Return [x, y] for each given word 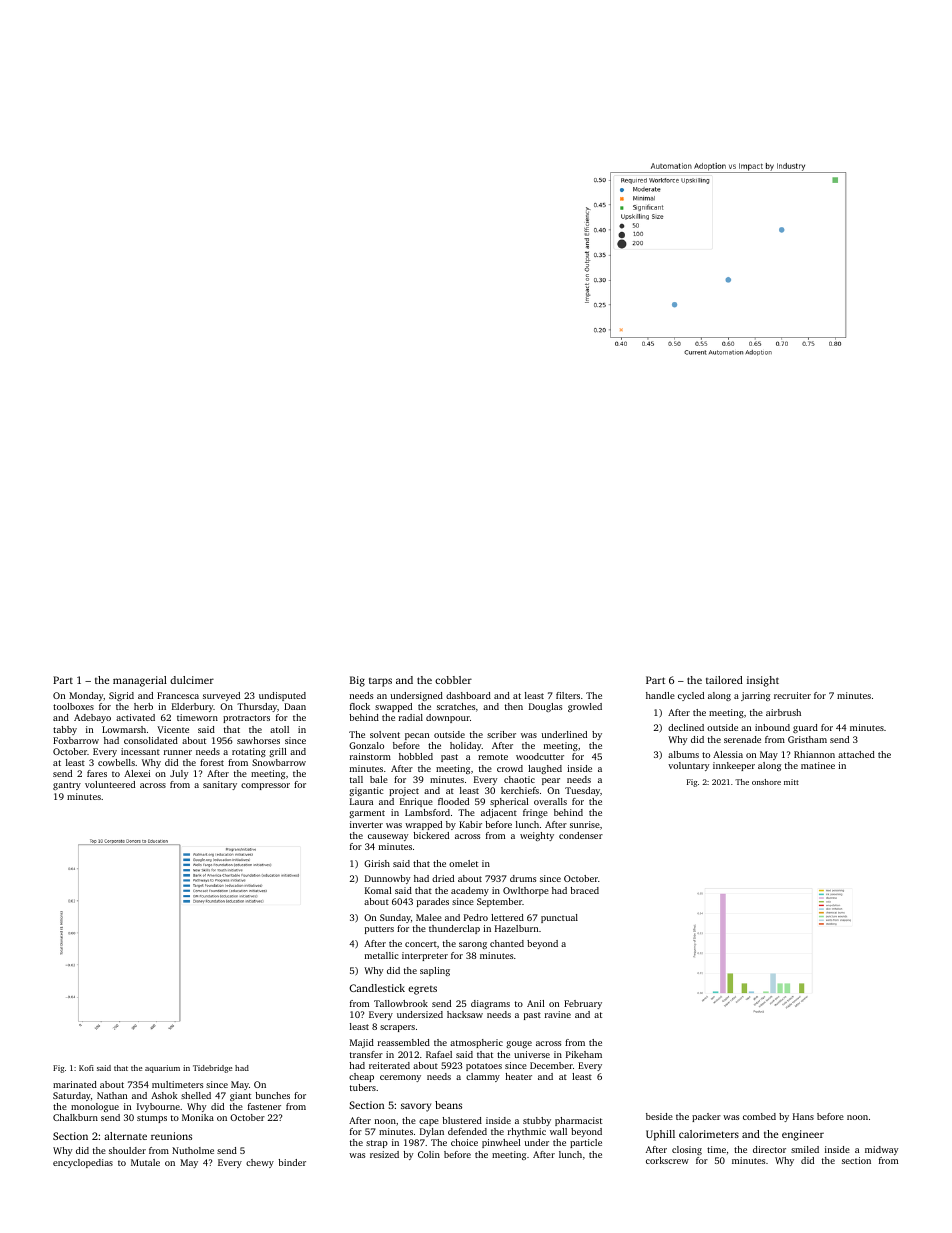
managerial [140, 681]
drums [523, 878]
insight [763, 681]
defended [467, 1131]
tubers [363, 1087]
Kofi [86, 1068]
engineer [803, 1135]
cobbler [453, 680]
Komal [378, 890]
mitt [791, 782]
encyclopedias [83, 1163]
